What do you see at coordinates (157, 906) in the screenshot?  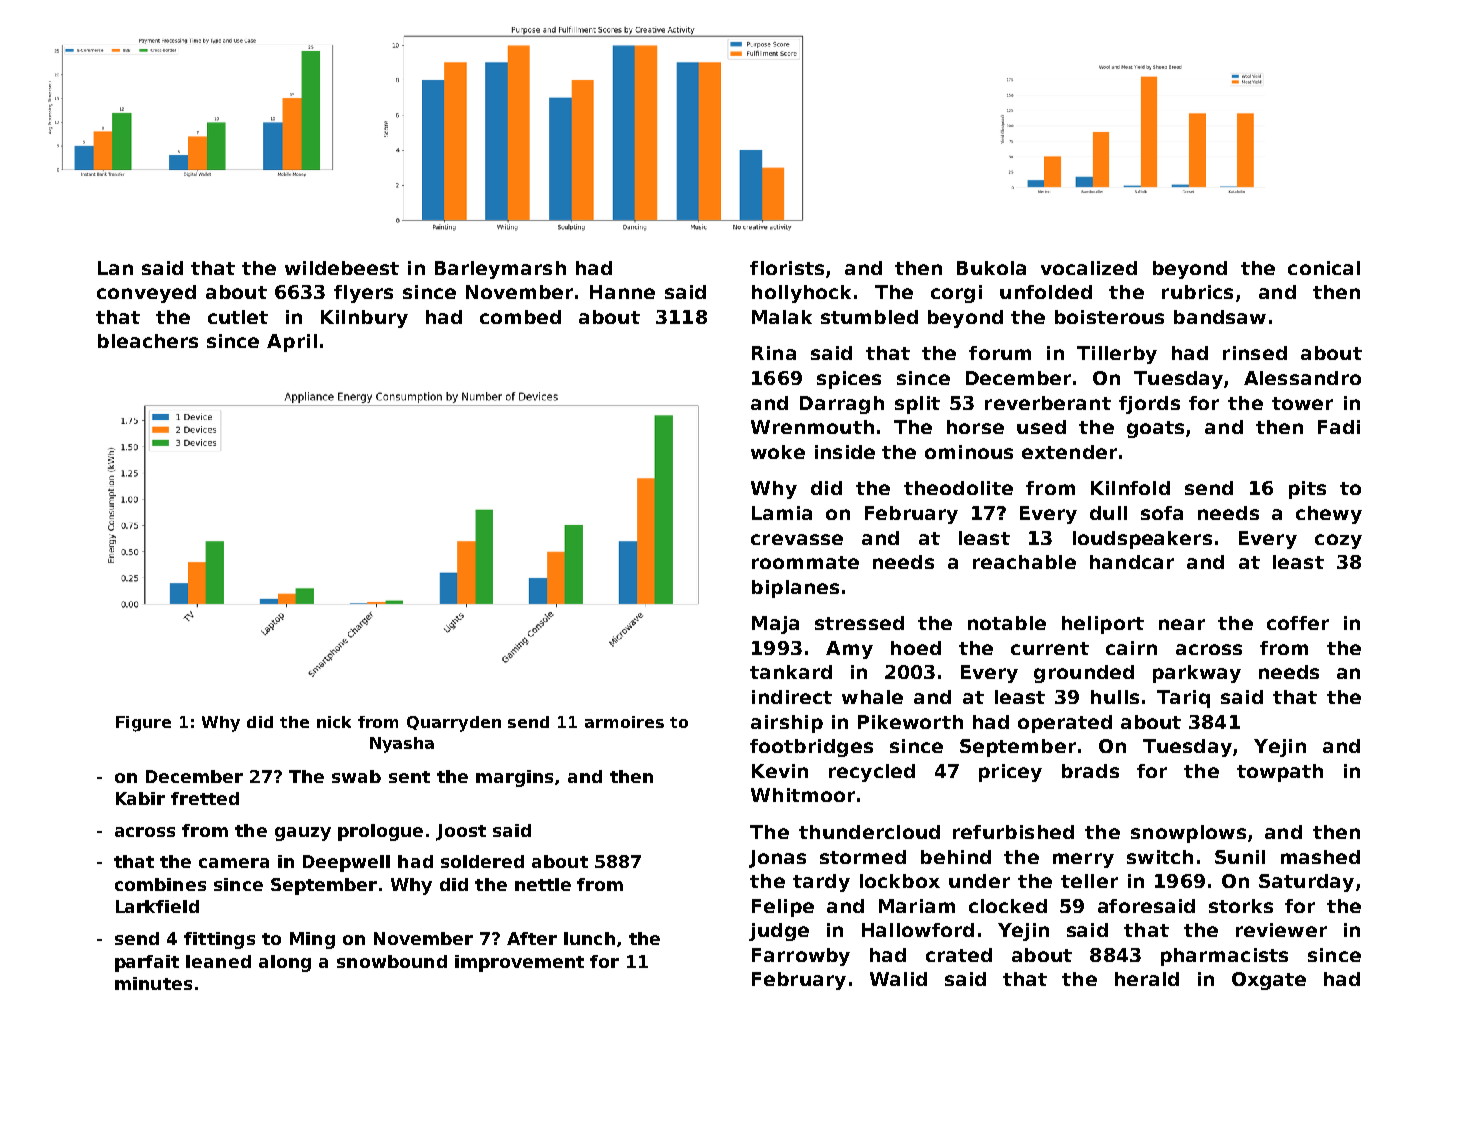 I see `Larkfield` at bounding box center [157, 906].
